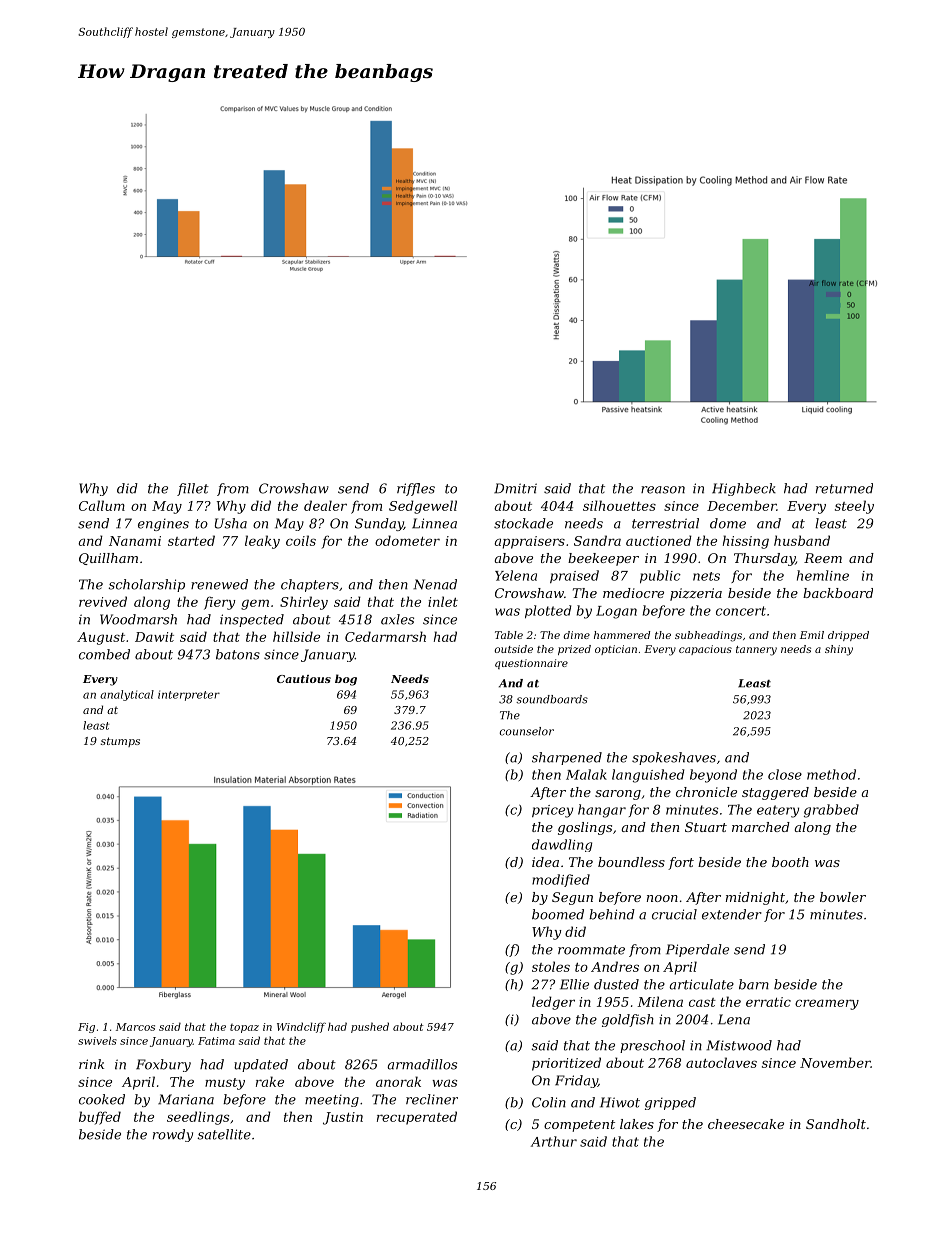  What do you see at coordinates (558, 914) in the screenshot?
I see `boomed` at bounding box center [558, 914].
